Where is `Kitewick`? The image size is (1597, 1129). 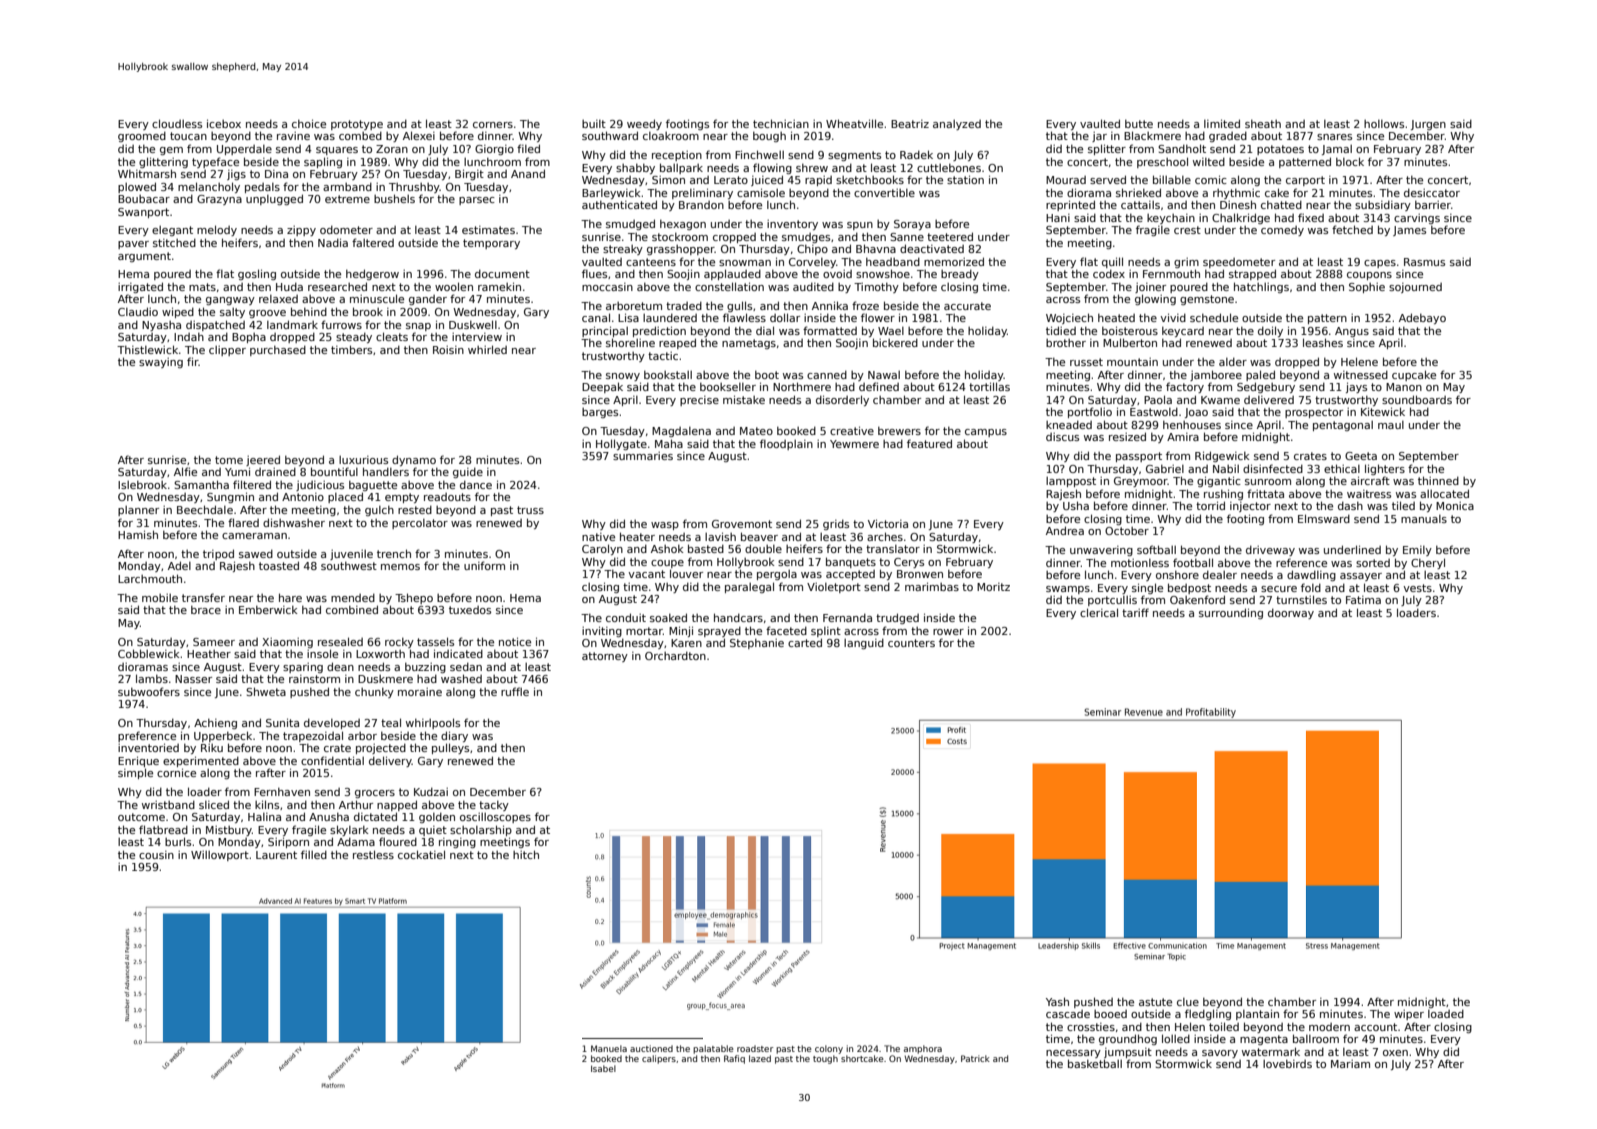
Kitewick is located at coordinates (1383, 411).
